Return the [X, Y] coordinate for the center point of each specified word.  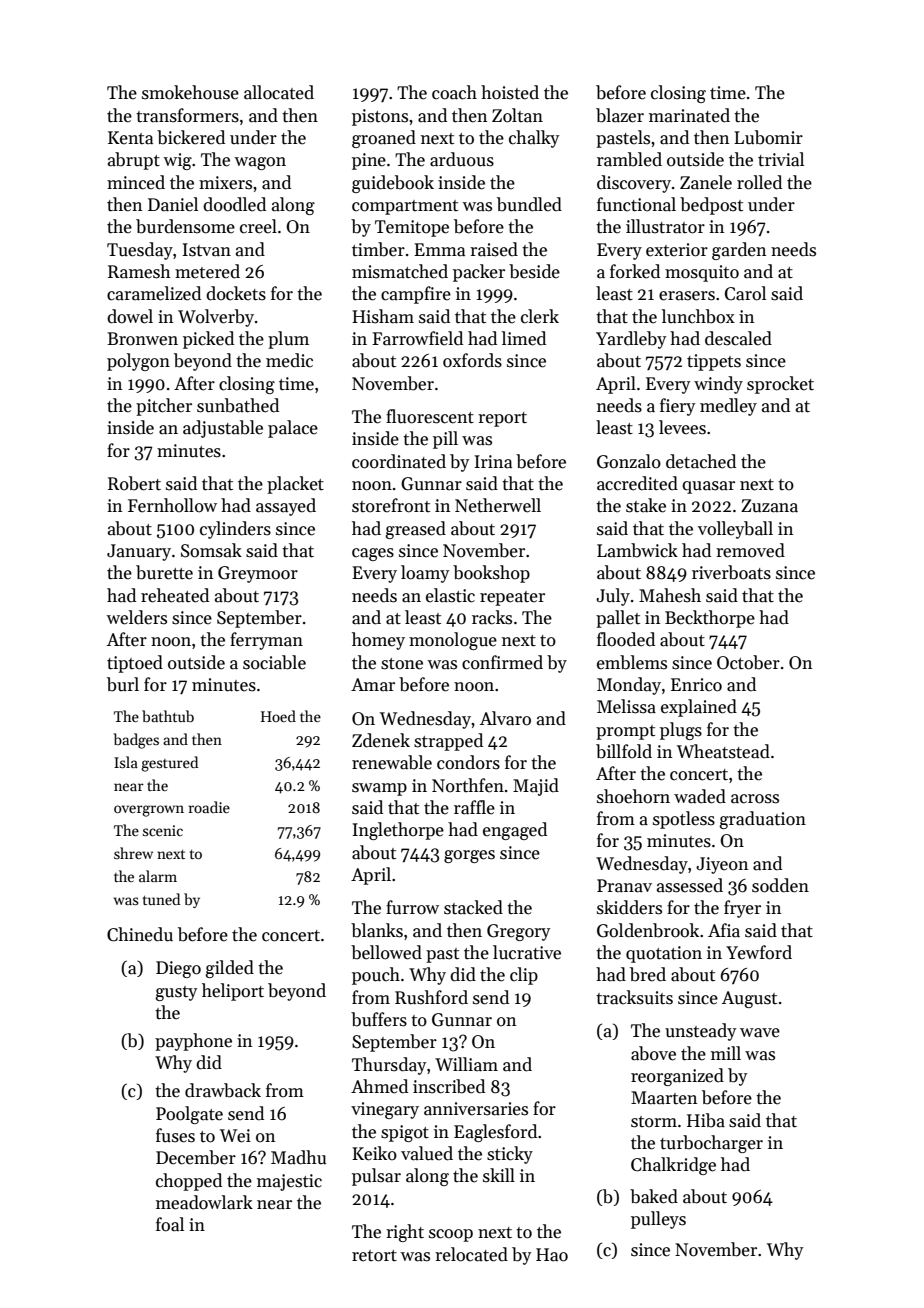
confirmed [502, 662]
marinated [689, 115]
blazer [620, 115]
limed [524, 338]
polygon [138, 362]
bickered [191, 137]
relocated [471, 1254]
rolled [759, 182]
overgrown [149, 811]
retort [374, 1256]
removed [750, 550]
